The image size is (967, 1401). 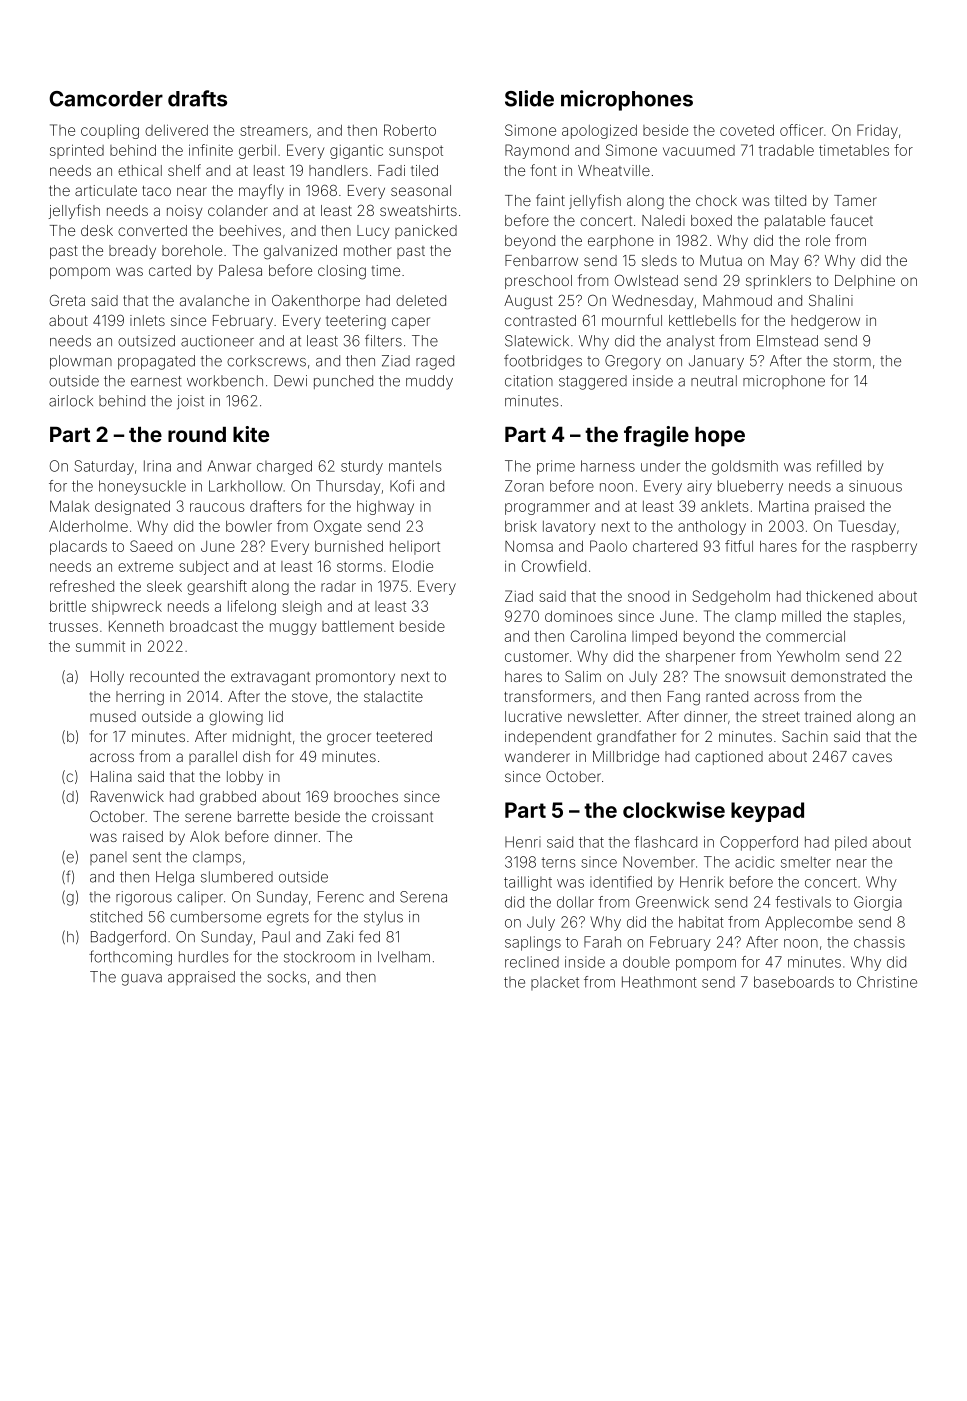 What do you see at coordinates (128, 938) in the screenshot?
I see `Badgerford` at bounding box center [128, 938].
